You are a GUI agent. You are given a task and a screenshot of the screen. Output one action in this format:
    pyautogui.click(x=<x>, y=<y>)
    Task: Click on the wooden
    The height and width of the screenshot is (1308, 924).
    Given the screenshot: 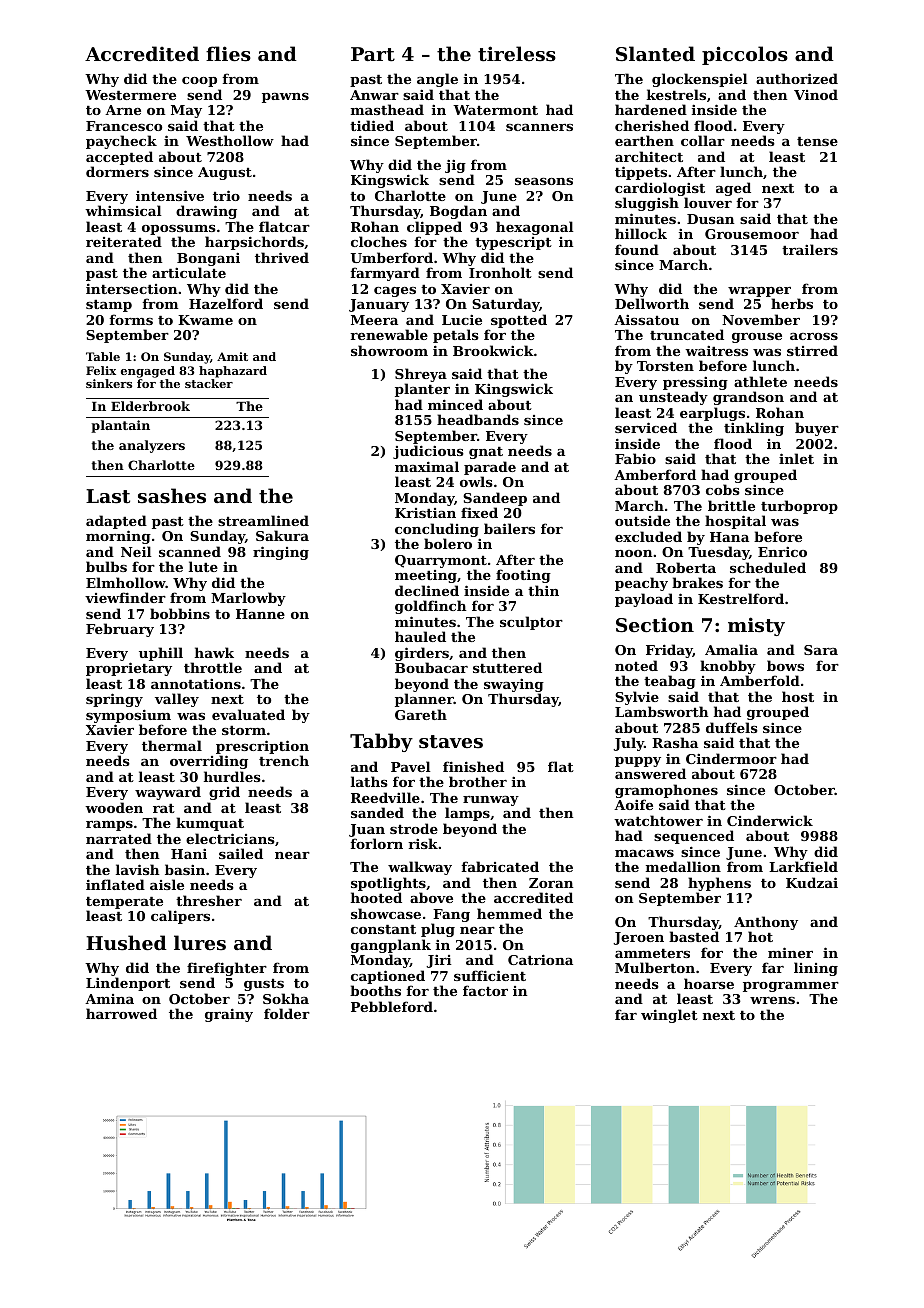 What is the action you would take?
    pyautogui.click(x=114, y=807)
